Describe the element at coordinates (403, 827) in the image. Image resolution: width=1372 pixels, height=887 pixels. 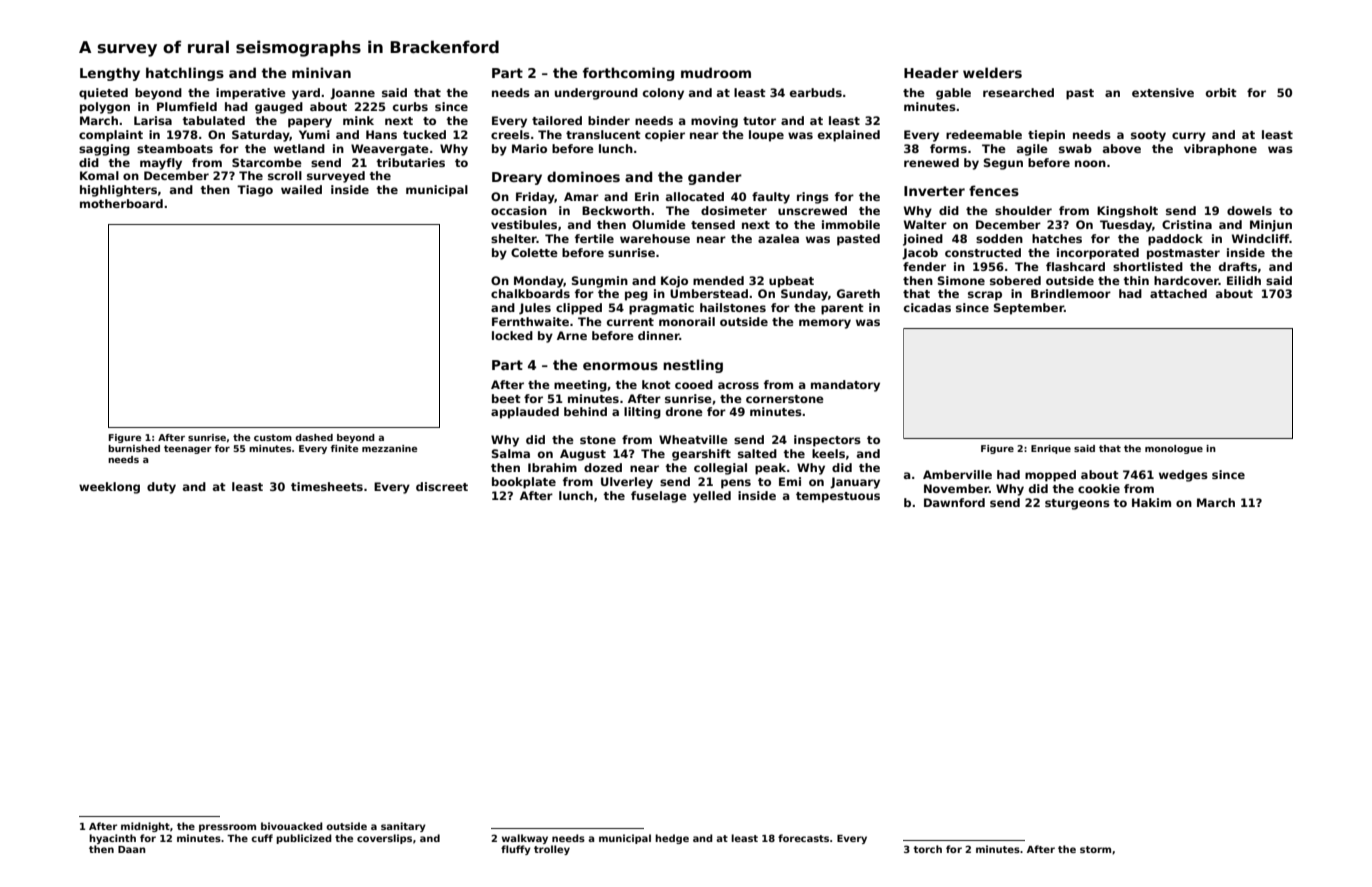
I see `sanitary` at that location.
